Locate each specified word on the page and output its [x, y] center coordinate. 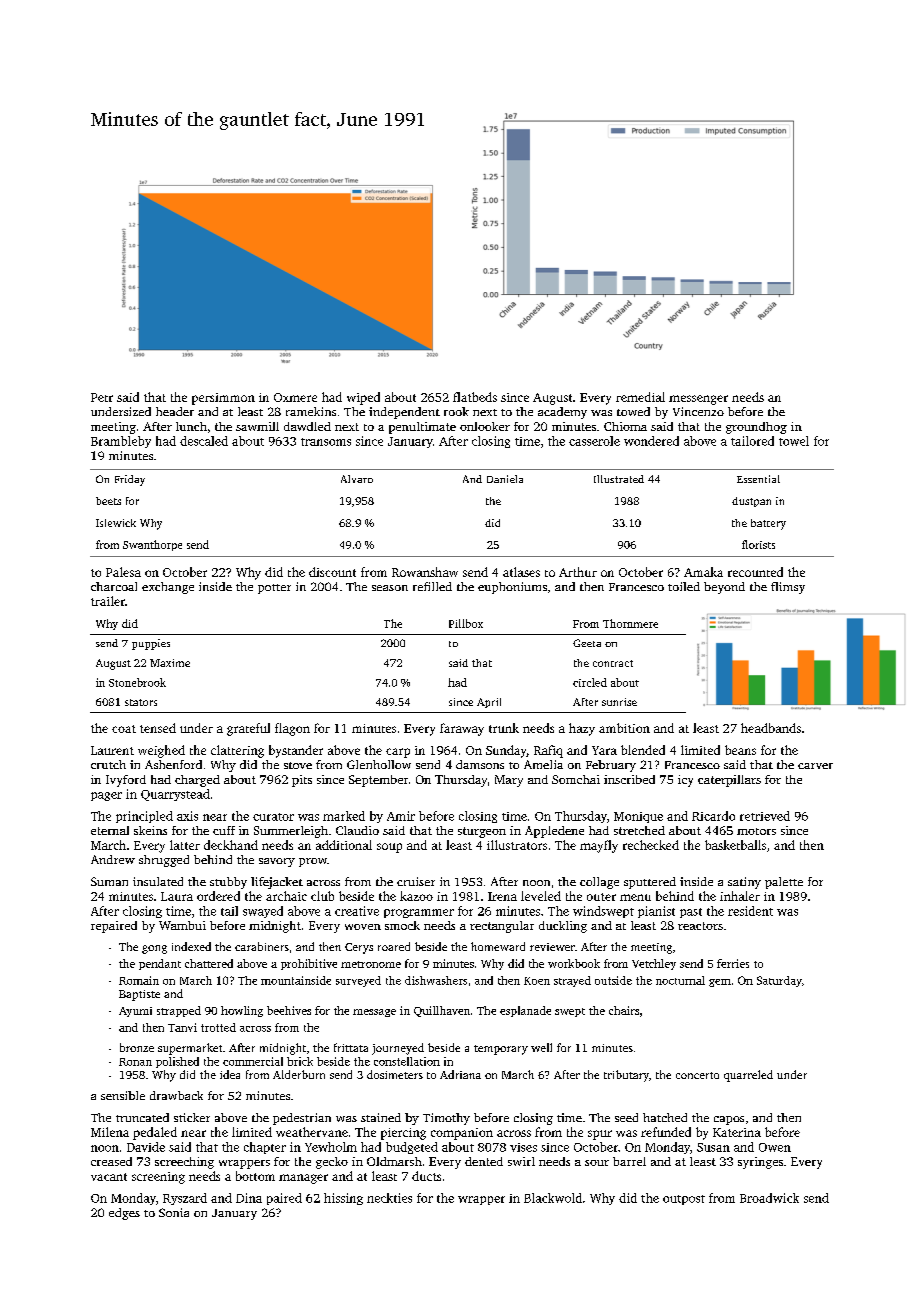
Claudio [357, 830]
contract [613, 663]
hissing [343, 1199]
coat [124, 729]
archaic [286, 896]
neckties [389, 1198]
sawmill [257, 426]
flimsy [788, 588]
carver [815, 766]
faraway [462, 729]
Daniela [505, 479]
